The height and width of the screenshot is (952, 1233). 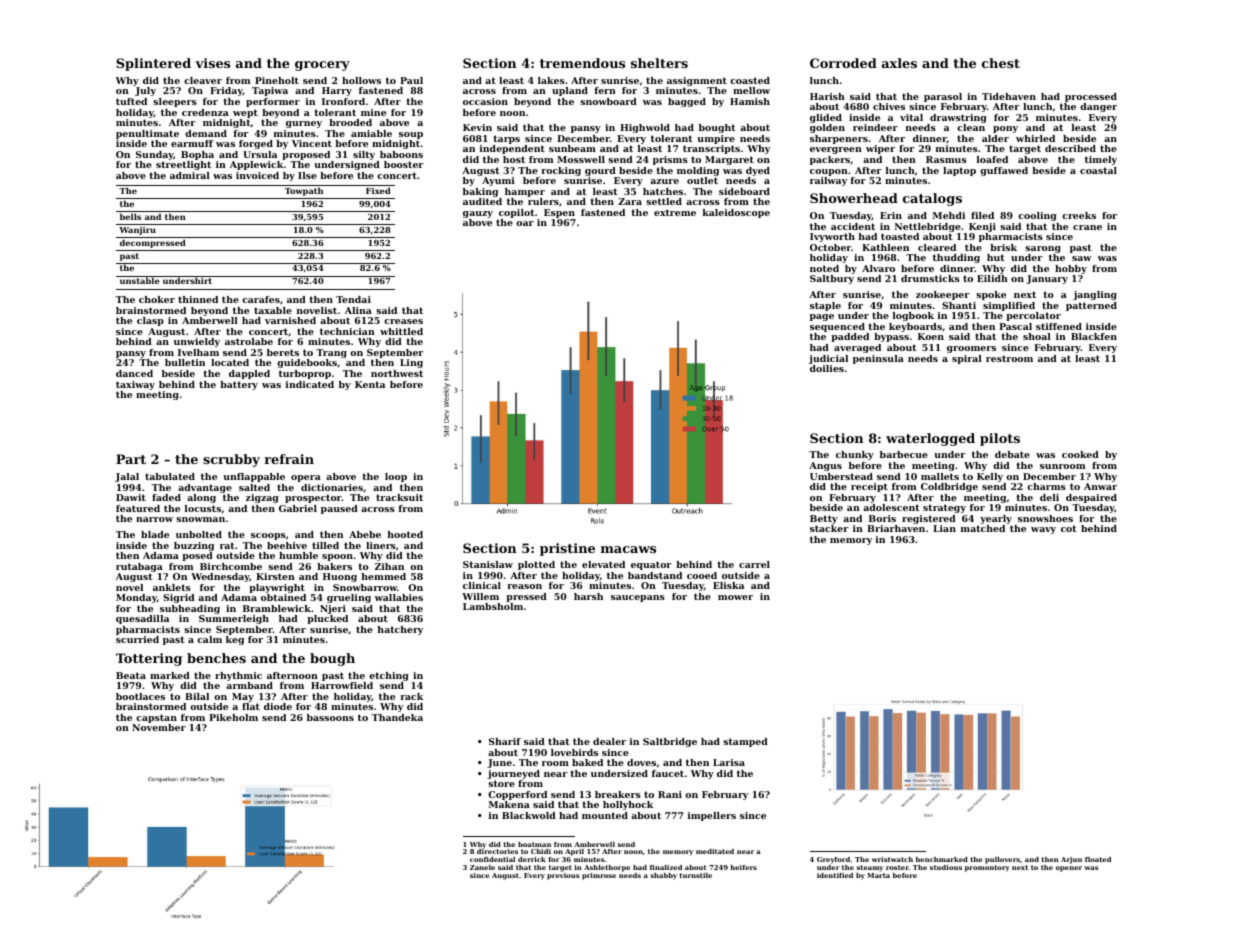 I want to click on floated, so click(x=1098, y=859).
